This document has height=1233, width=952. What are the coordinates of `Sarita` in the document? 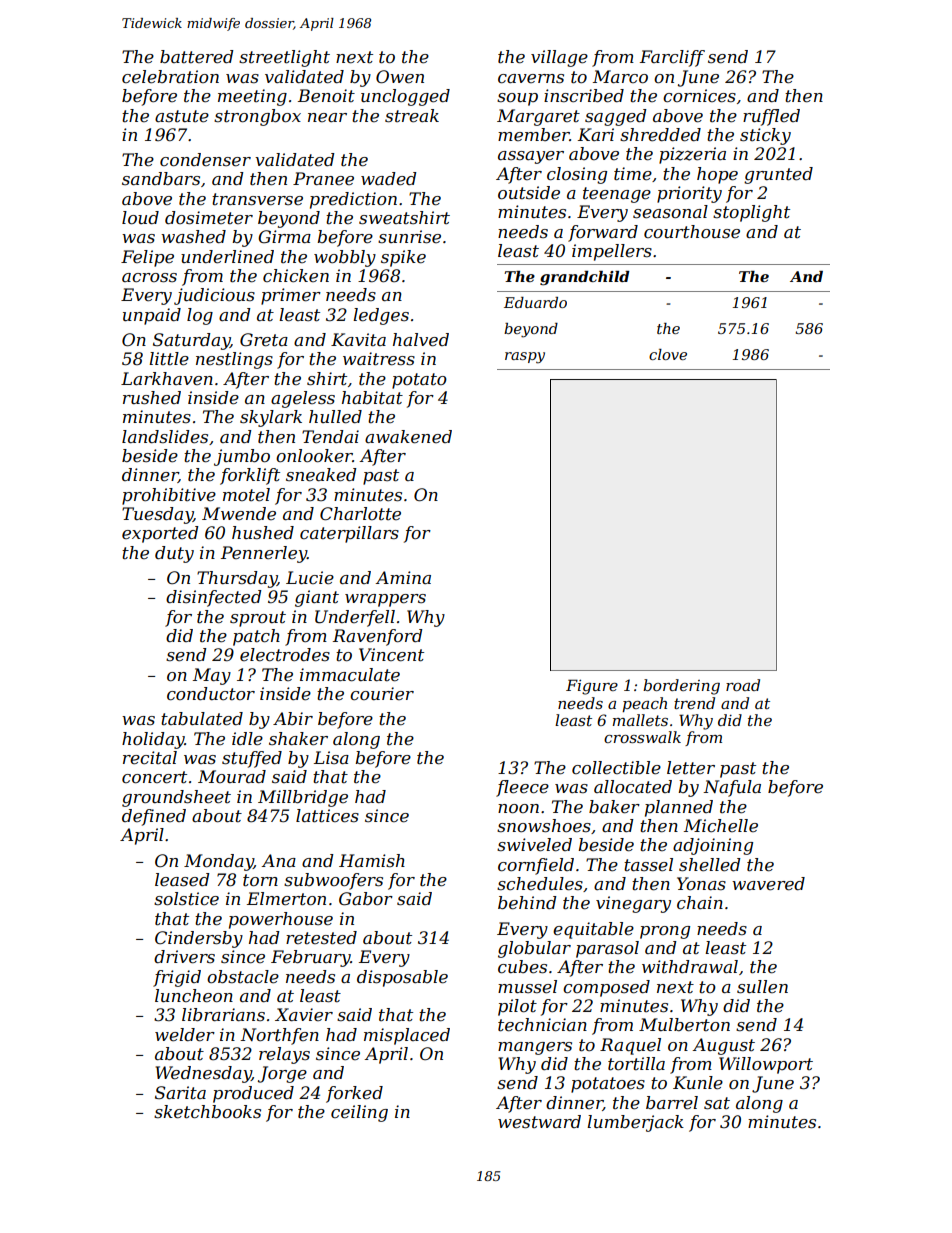 It's located at (180, 1092).
